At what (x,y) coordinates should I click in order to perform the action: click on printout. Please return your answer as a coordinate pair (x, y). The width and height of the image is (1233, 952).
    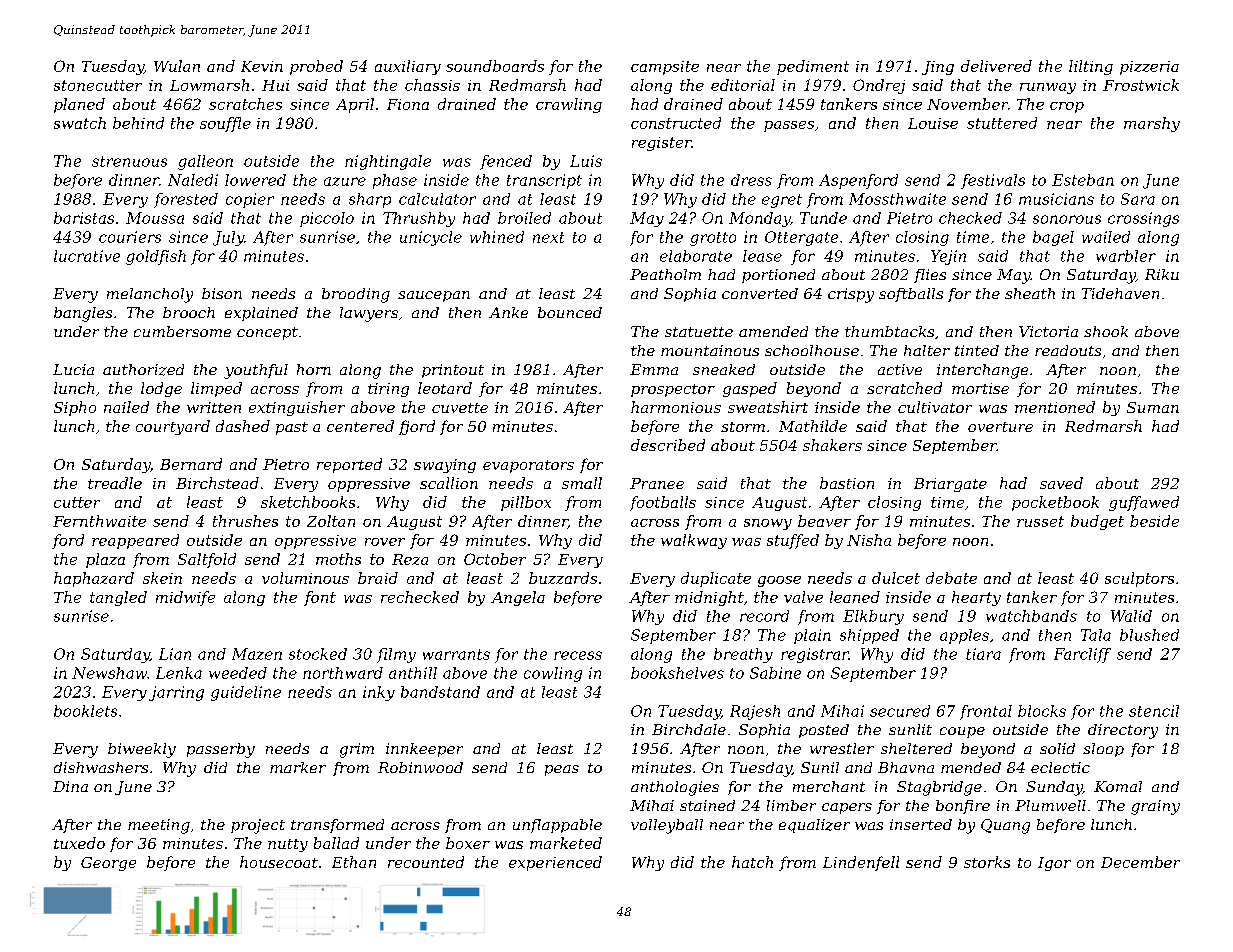
    Looking at the image, I should click on (453, 371).
